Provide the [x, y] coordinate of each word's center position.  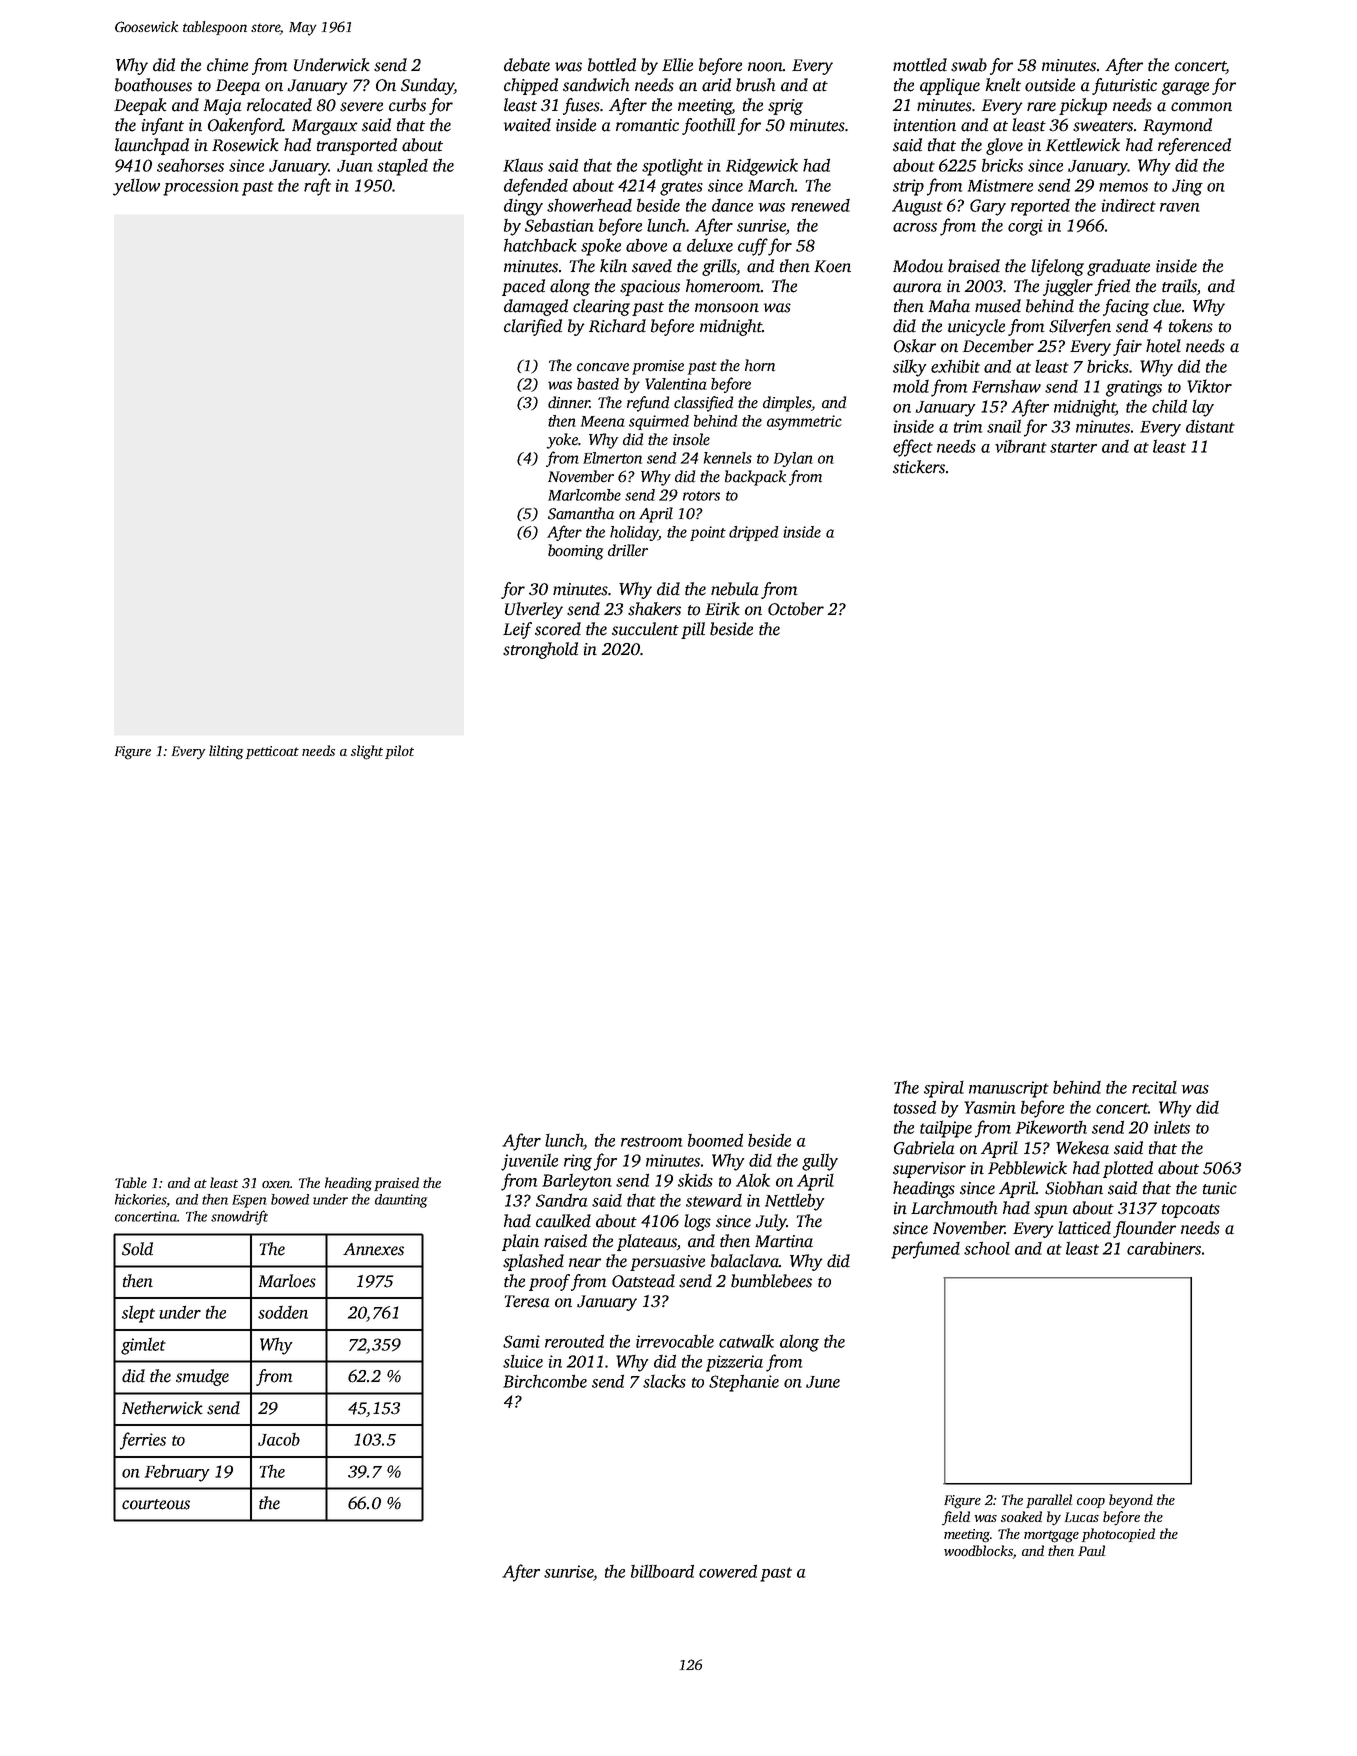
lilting [226, 752]
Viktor [1209, 386]
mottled [920, 65]
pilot [399, 752]
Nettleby [794, 1202]
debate [527, 65]
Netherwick [162, 1408]
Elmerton [612, 458]
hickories [141, 1200]
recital [1154, 1087]
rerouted [574, 1341]
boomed [715, 1140]
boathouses [153, 85]
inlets [1172, 1127]
